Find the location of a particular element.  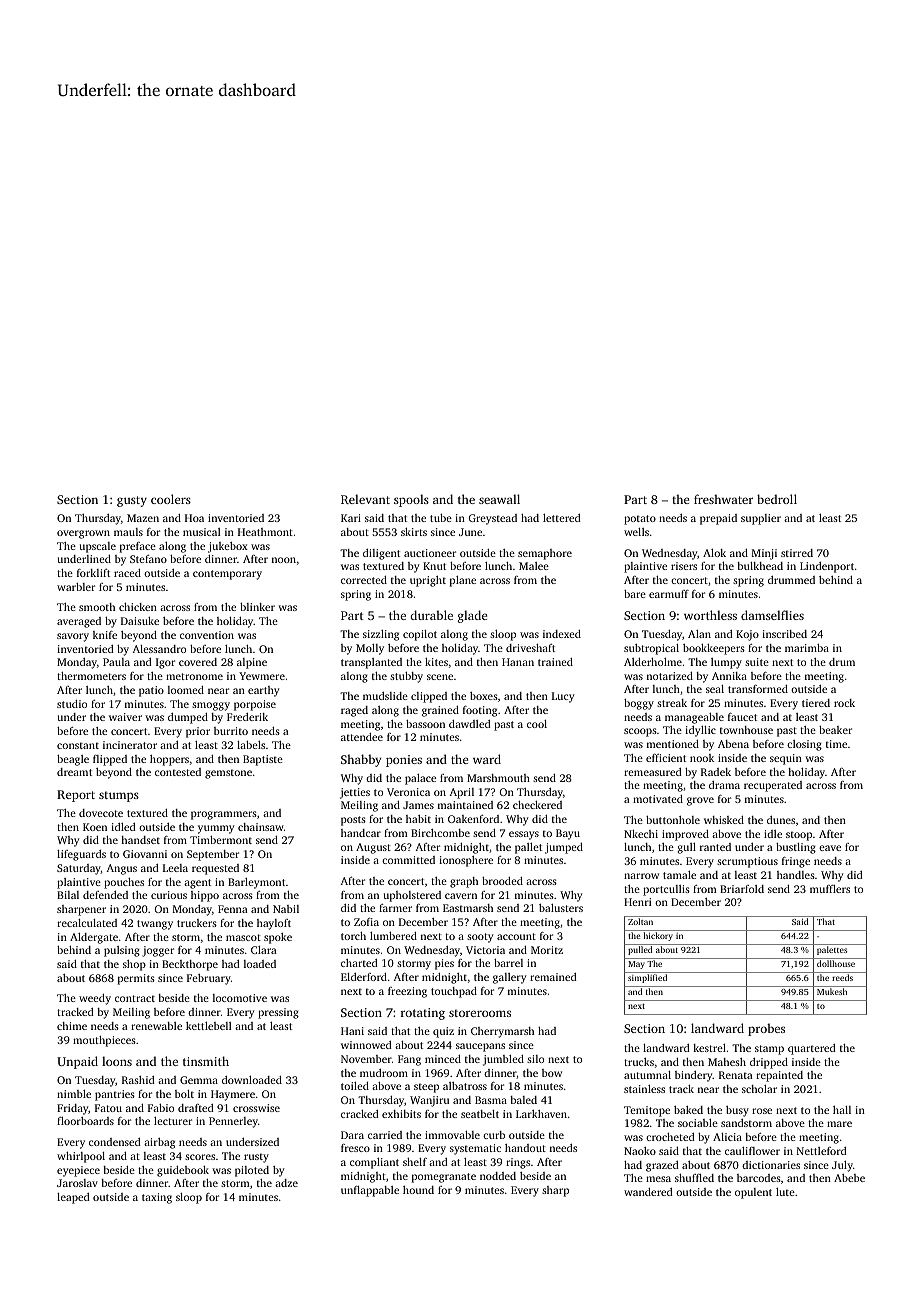

plane is located at coordinates (463, 581).
